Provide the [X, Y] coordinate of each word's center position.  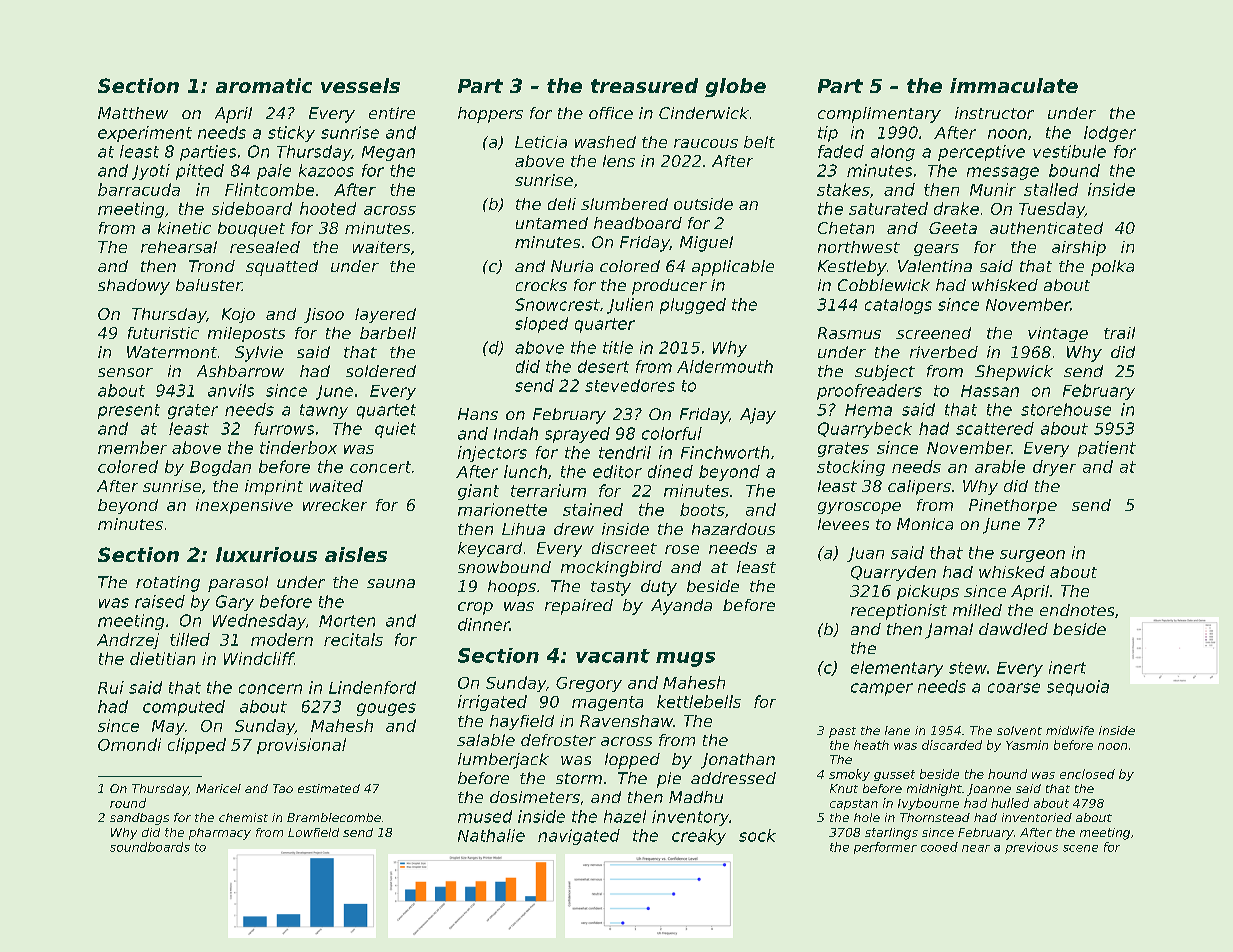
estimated [329, 788]
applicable [733, 268]
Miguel [706, 244]
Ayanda [681, 607]
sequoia [1078, 688]
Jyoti [151, 172]
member [132, 447]
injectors [492, 454]
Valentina [935, 266]
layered [385, 315]
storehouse [1066, 409]
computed [184, 708]
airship [1079, 248]
